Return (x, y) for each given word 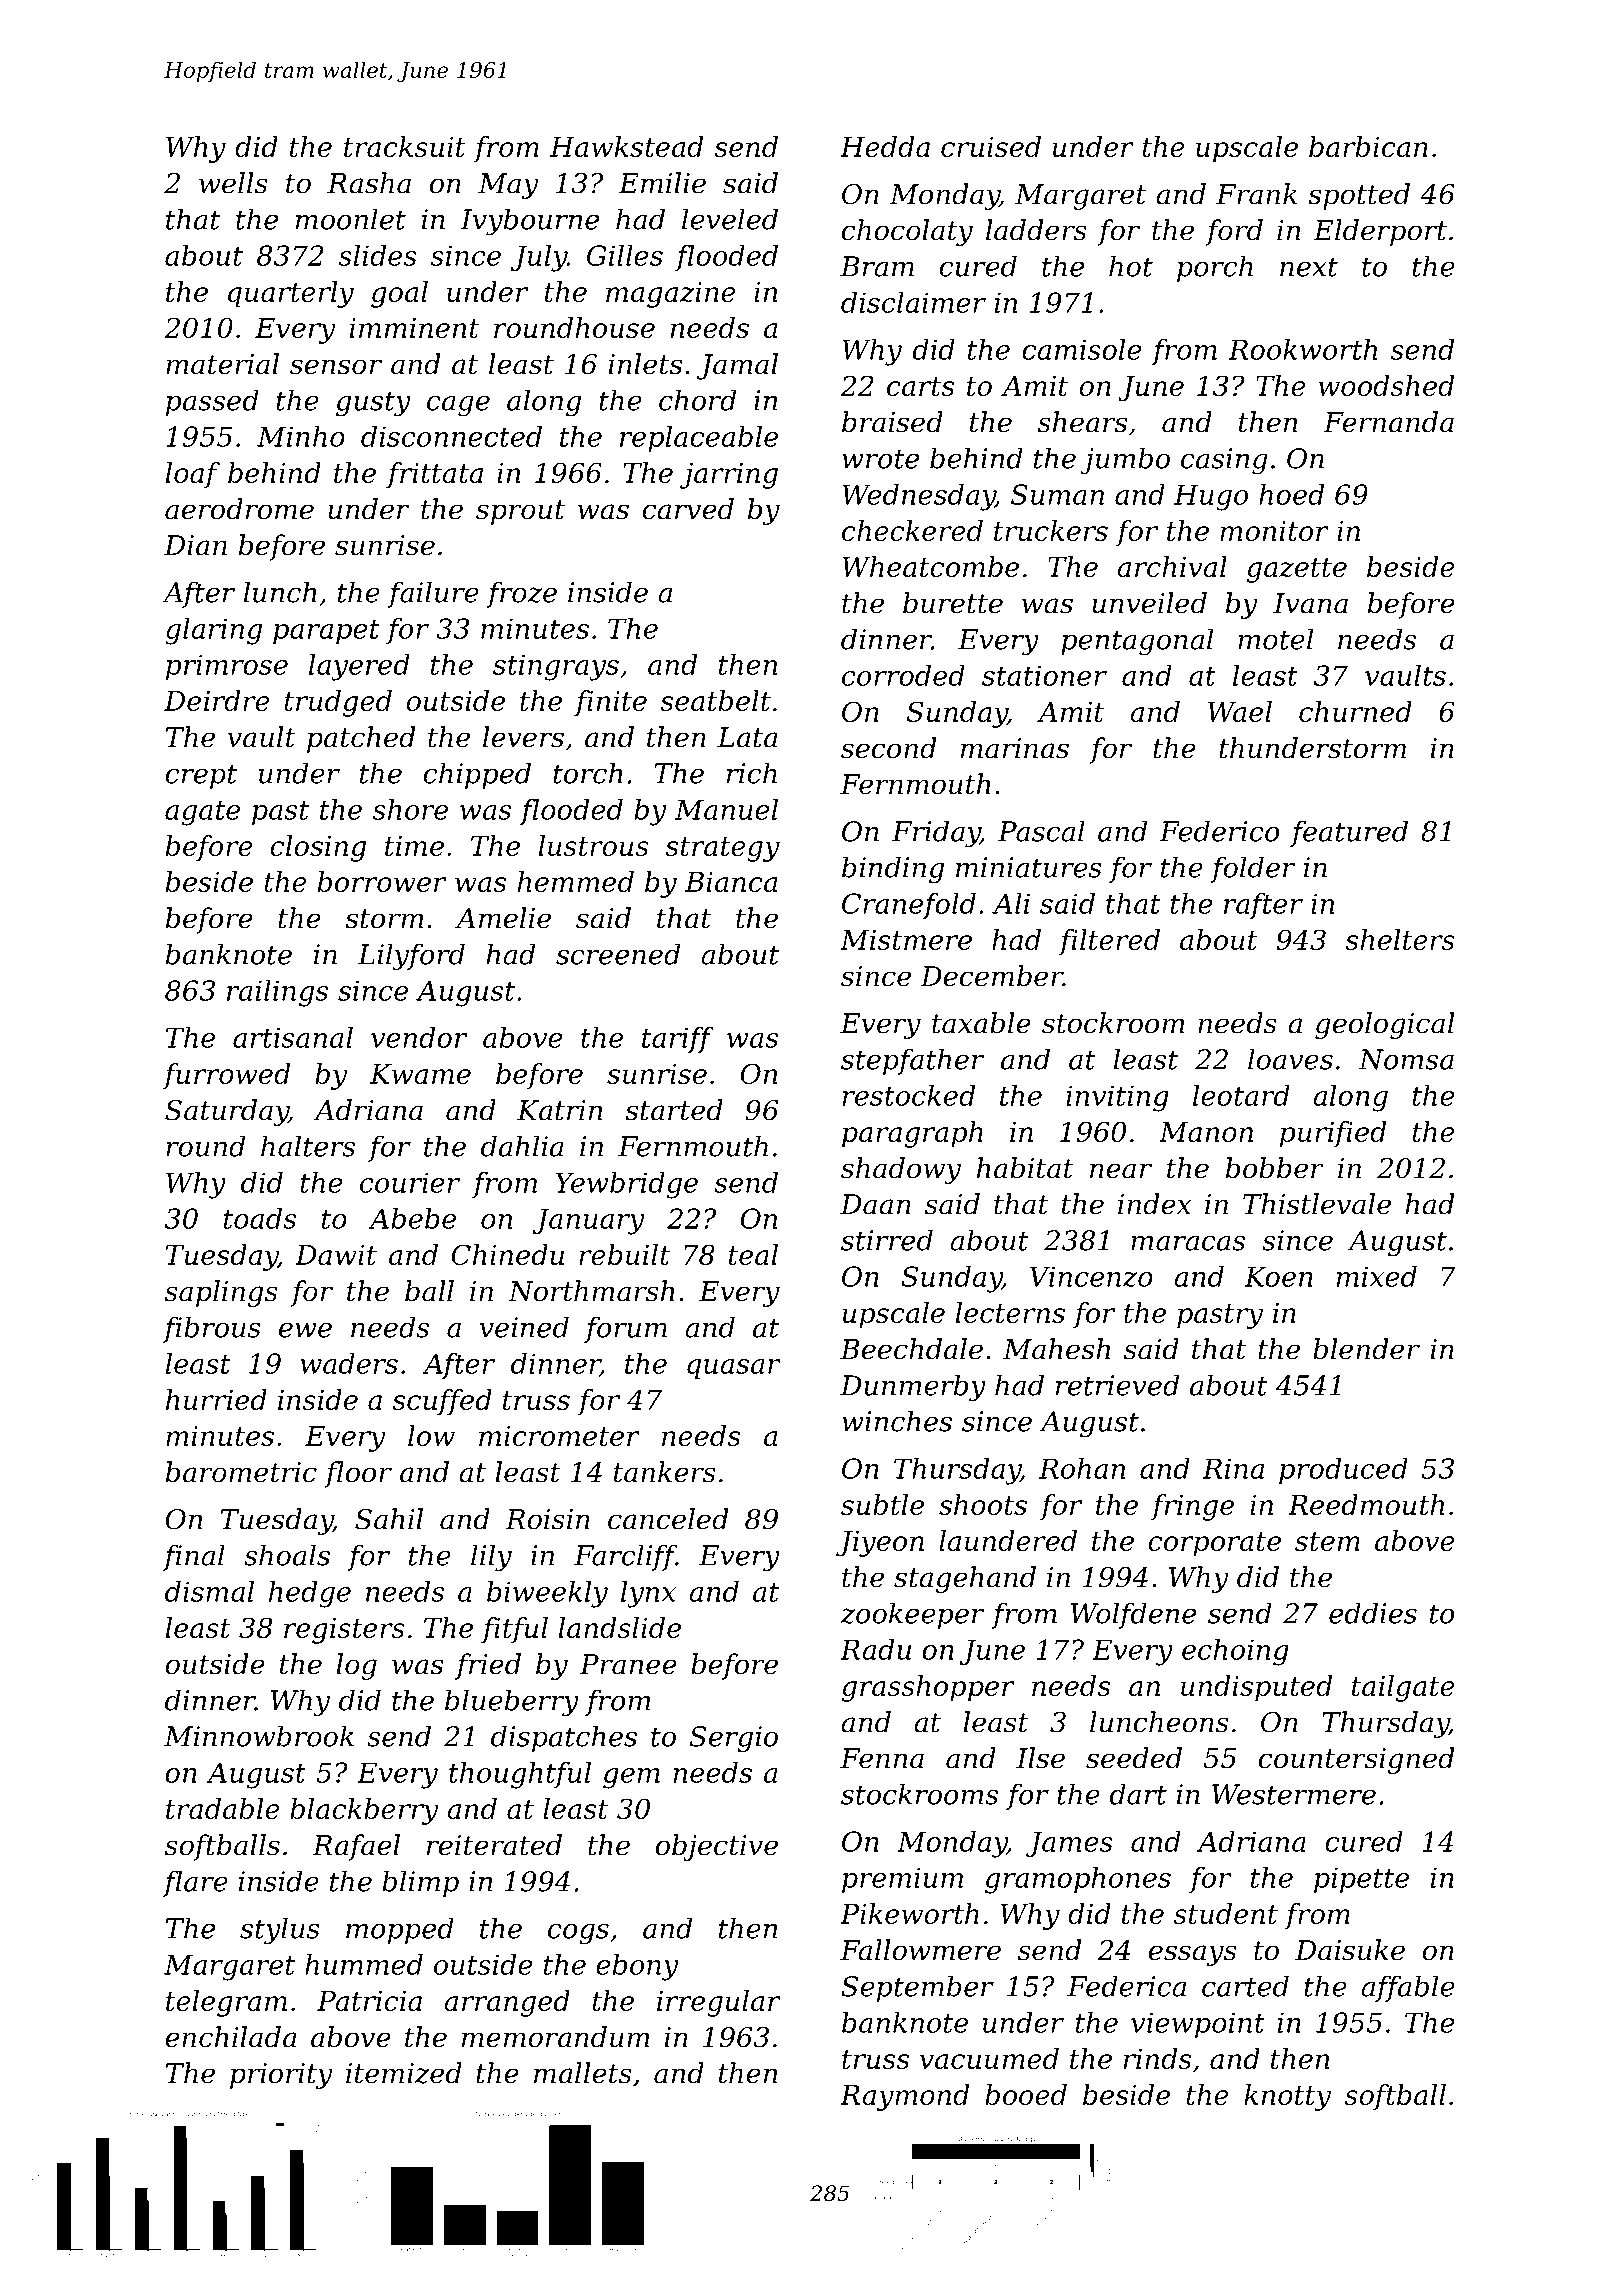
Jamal (737, 366)
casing (1224, 461)
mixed (1377, 1276)
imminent (414, 328)
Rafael (356, 1847)
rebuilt (624, 1254)
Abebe (412, 1218)
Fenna (882, 1758)
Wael (1240, 711)
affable (1407, 1988)
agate (202, 813)
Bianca (731, 882)
